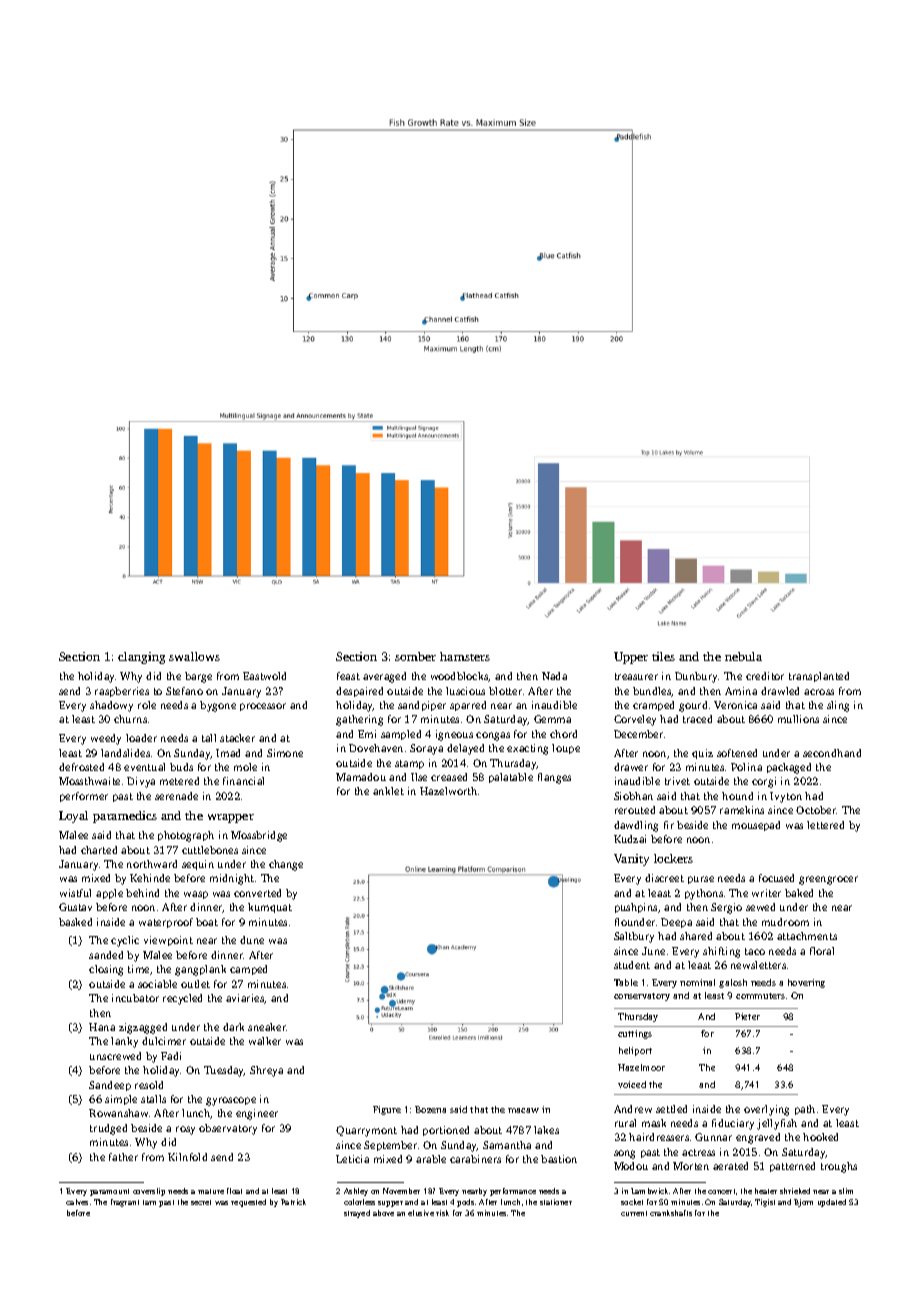 This document has width=924, height=1308. Describe the element at coordinates (77, 1202) in the document. I see `calves` at that location.
